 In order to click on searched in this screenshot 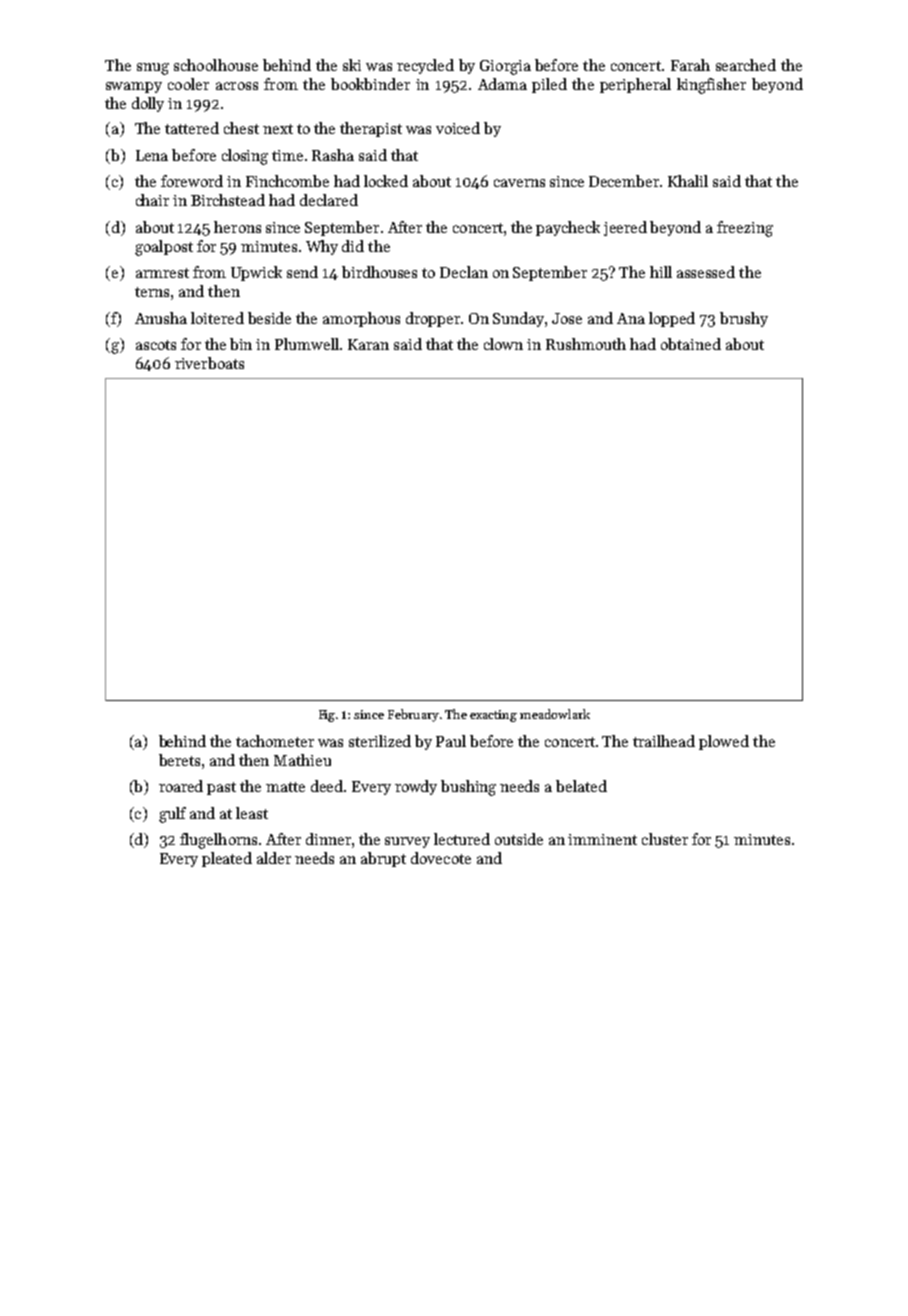, I will do `click(746, 65)`.
